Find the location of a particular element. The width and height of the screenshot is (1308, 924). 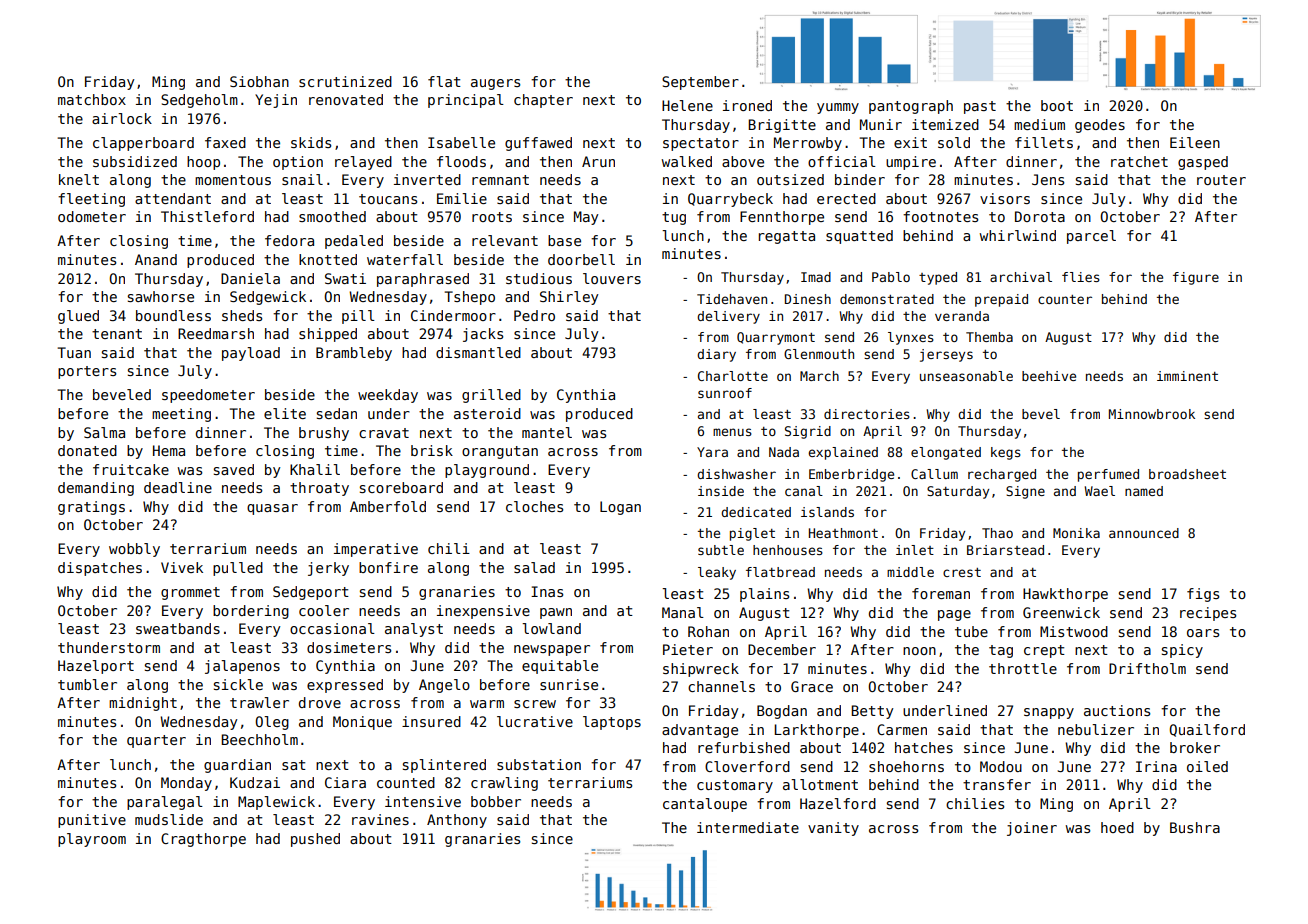

Dinesh is located at coordinates (808, 299).
